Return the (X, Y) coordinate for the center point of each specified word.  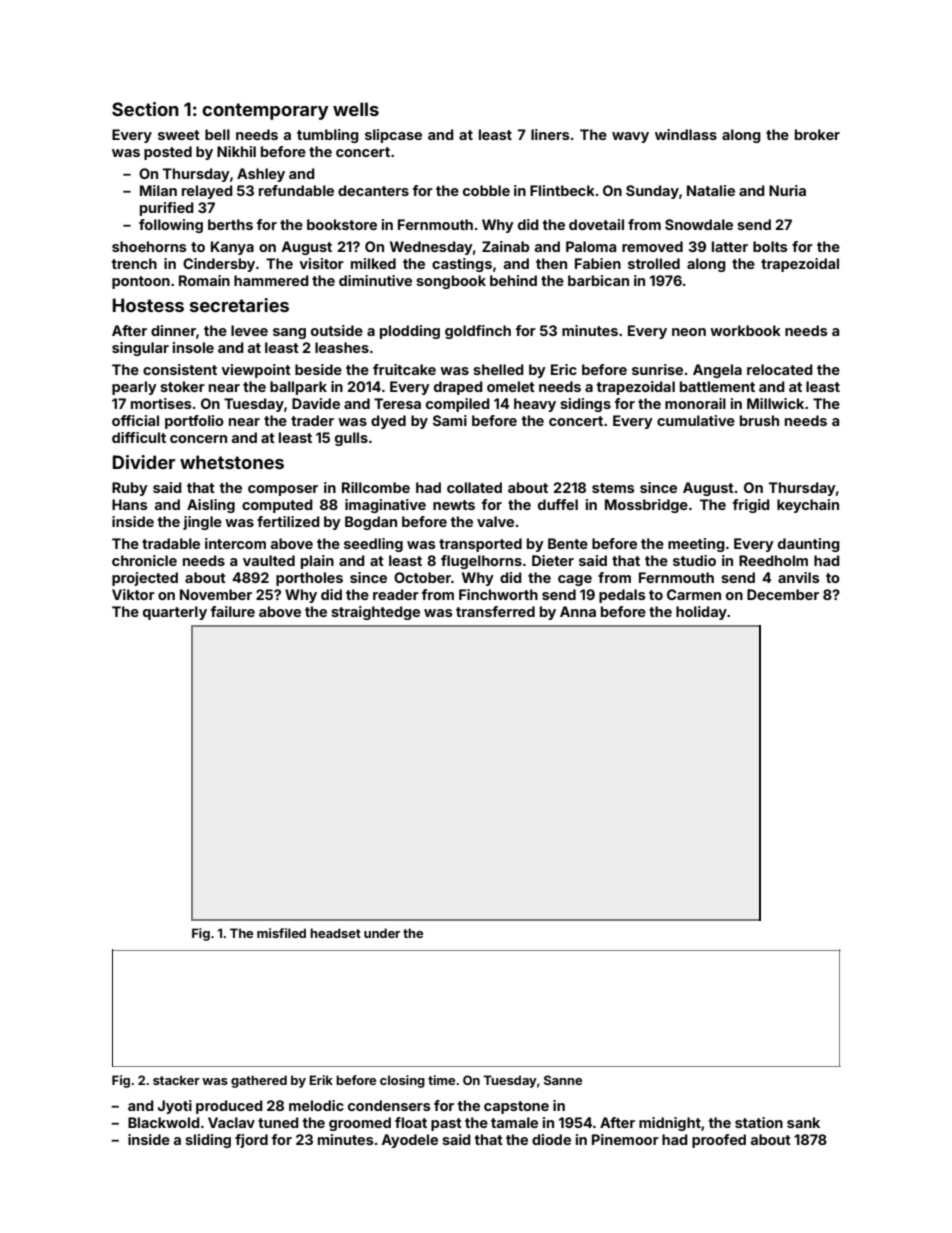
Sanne (563, 1080)
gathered (259, 1081)
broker (817, 134)
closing (402, 1081)
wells (356, 109)
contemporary (265, 111)
